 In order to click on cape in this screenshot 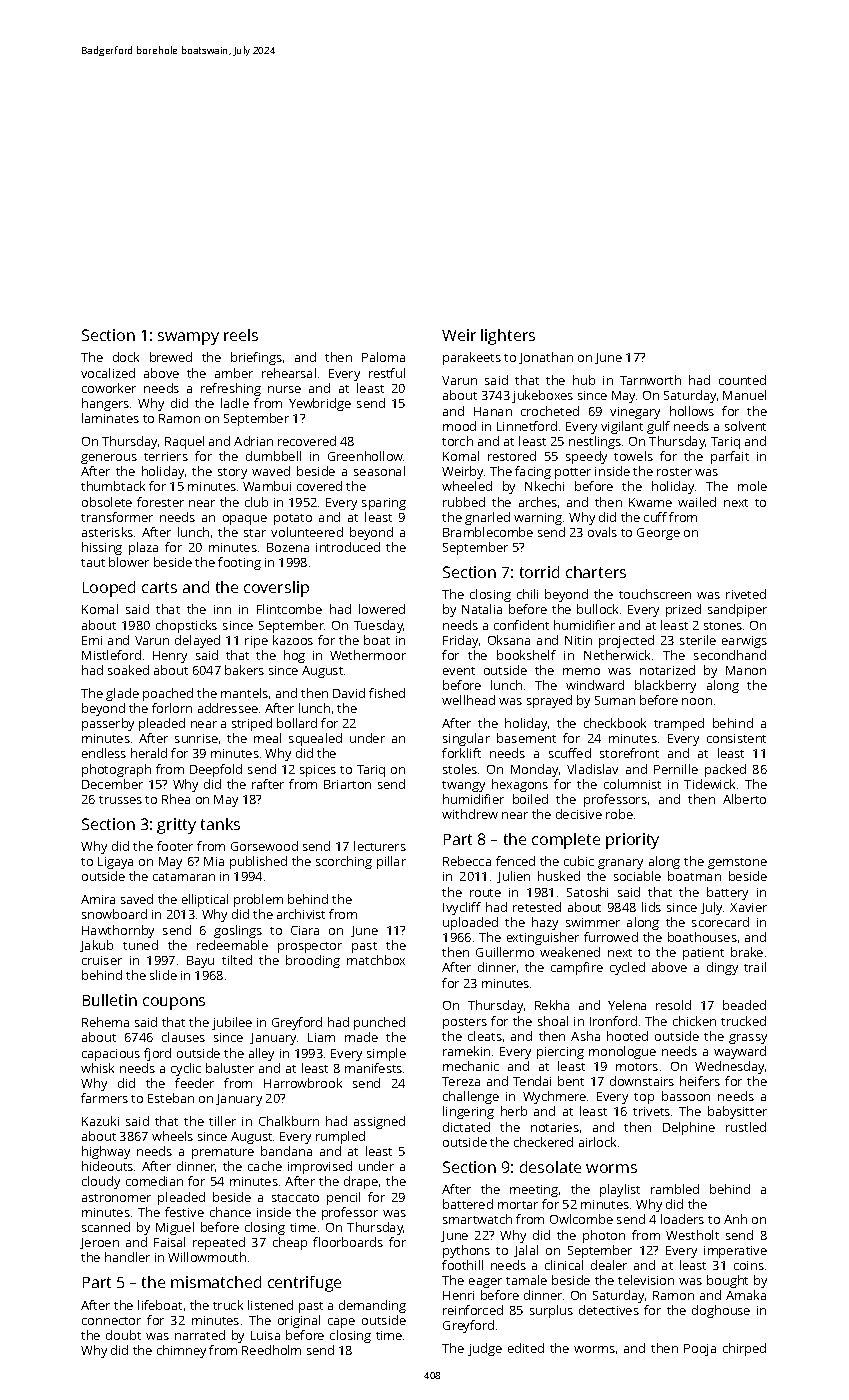, I will do `click(341, 1323)`.
